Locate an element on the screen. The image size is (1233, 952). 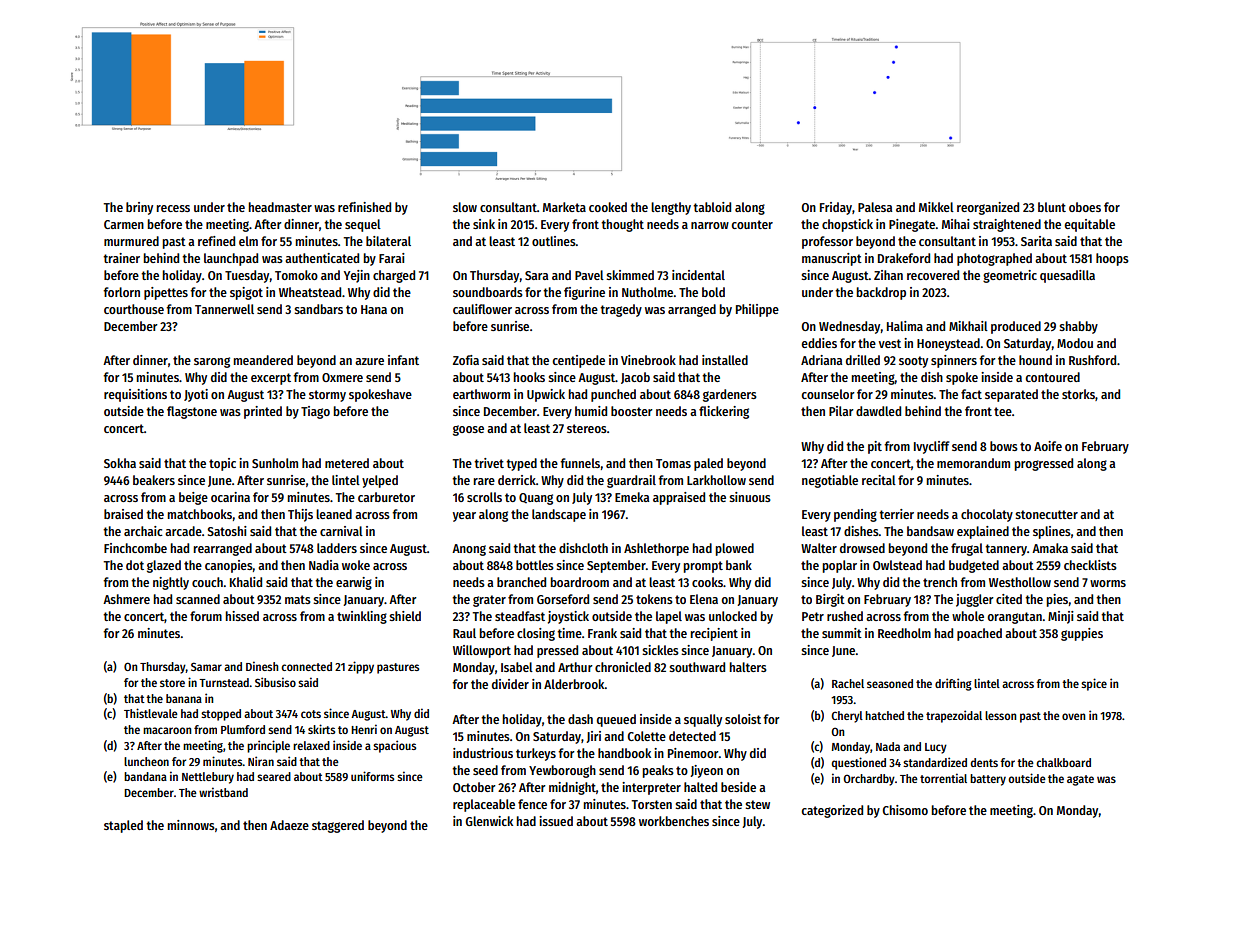
stapled is located at coordinates (123, 826).
